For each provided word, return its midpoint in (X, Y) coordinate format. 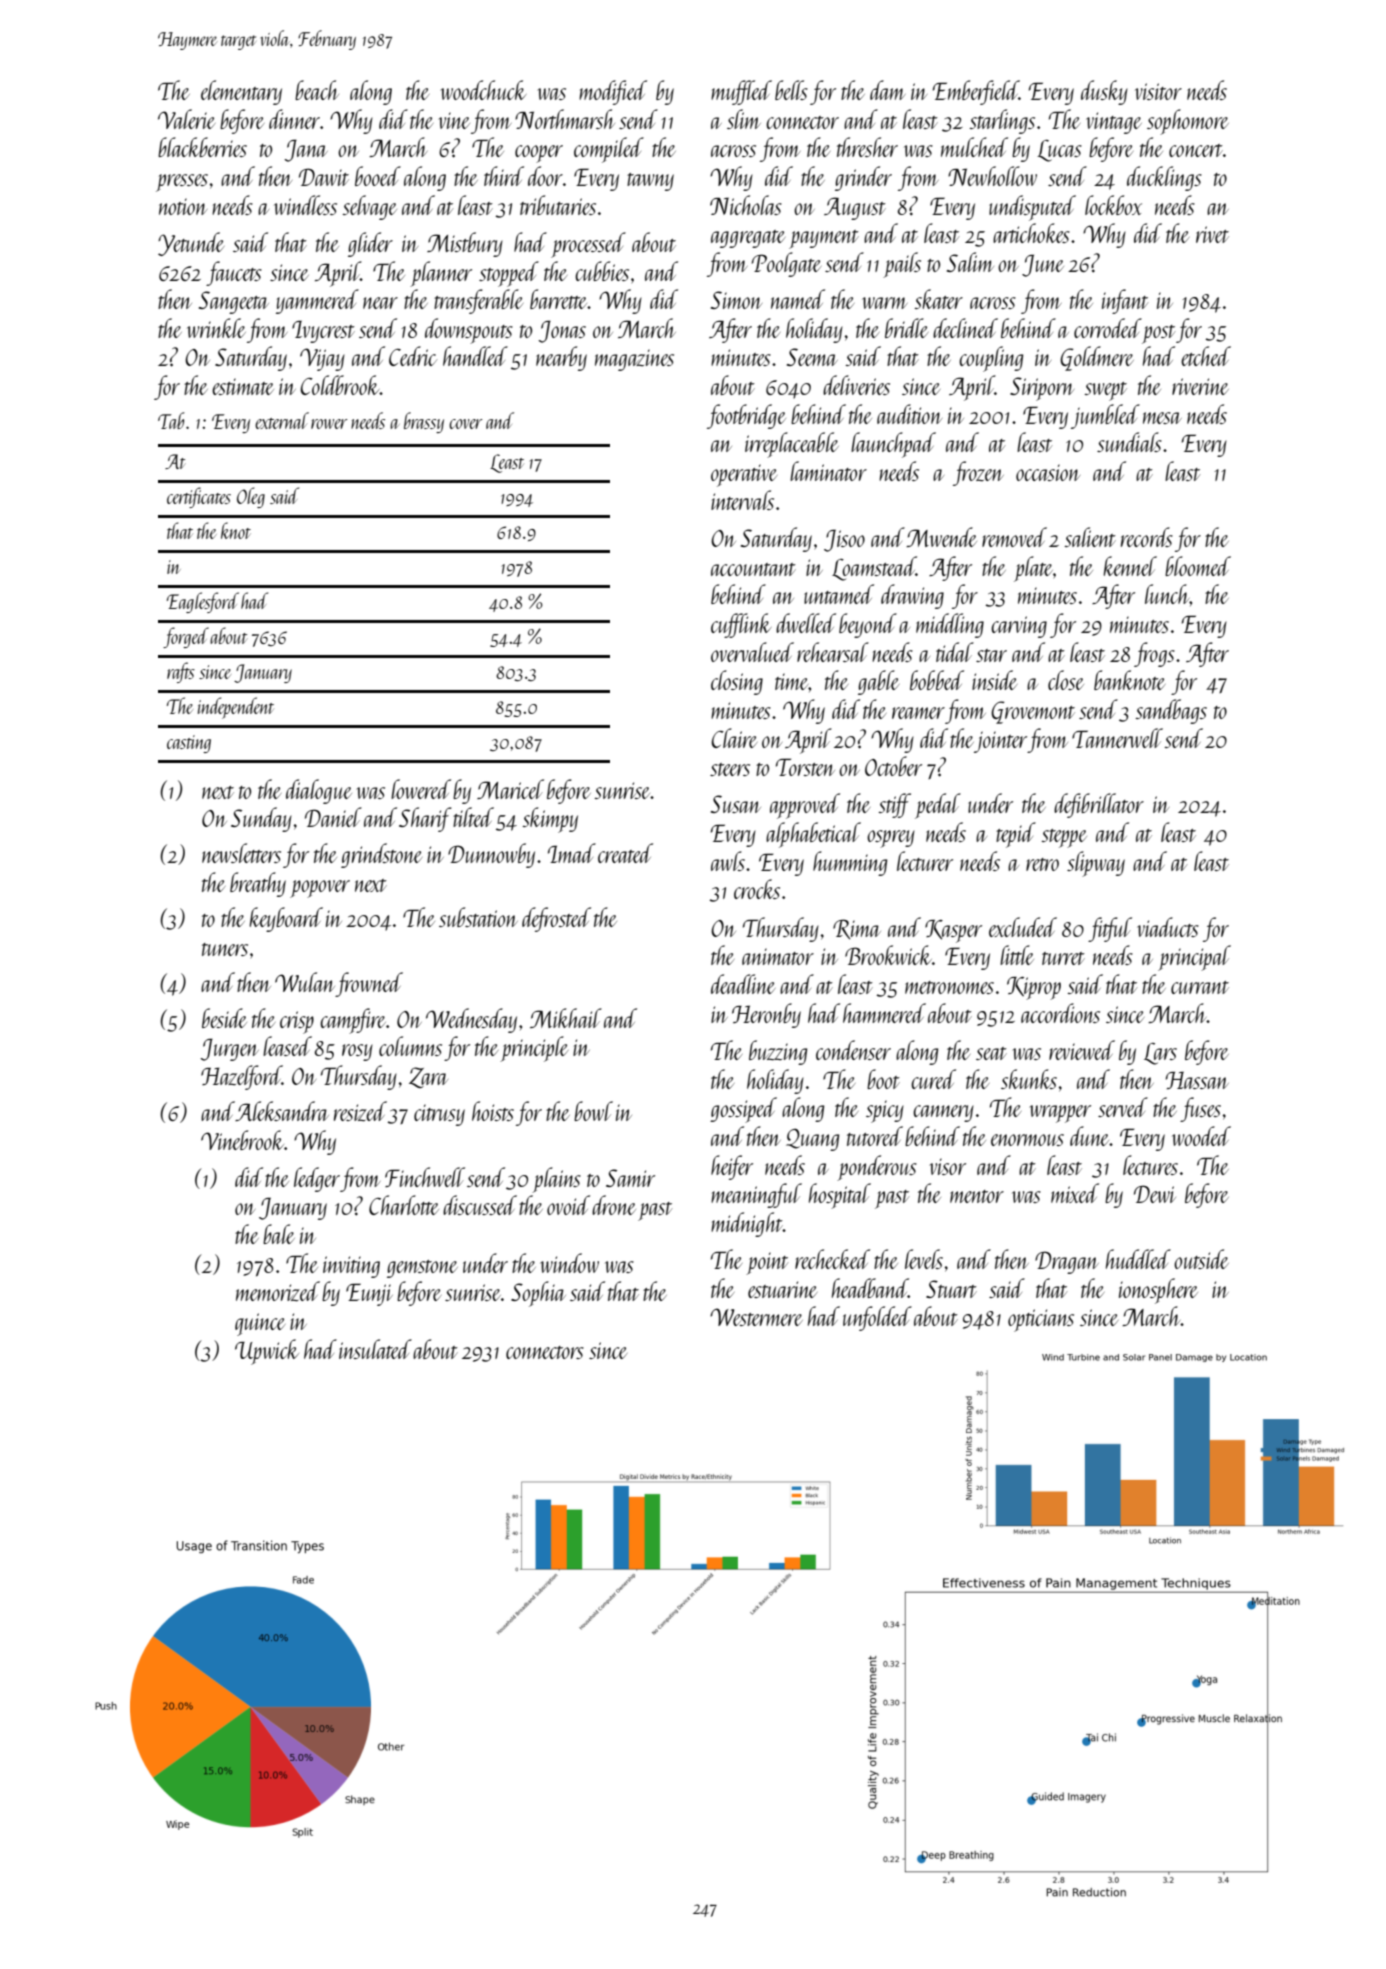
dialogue (319, 791)
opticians (1041, 1320)
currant (1200, 987)
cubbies (602, 271)
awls (728, 861)
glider (370, 244)
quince (260, 1324)
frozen (978, 473)
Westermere (756, 1317)
